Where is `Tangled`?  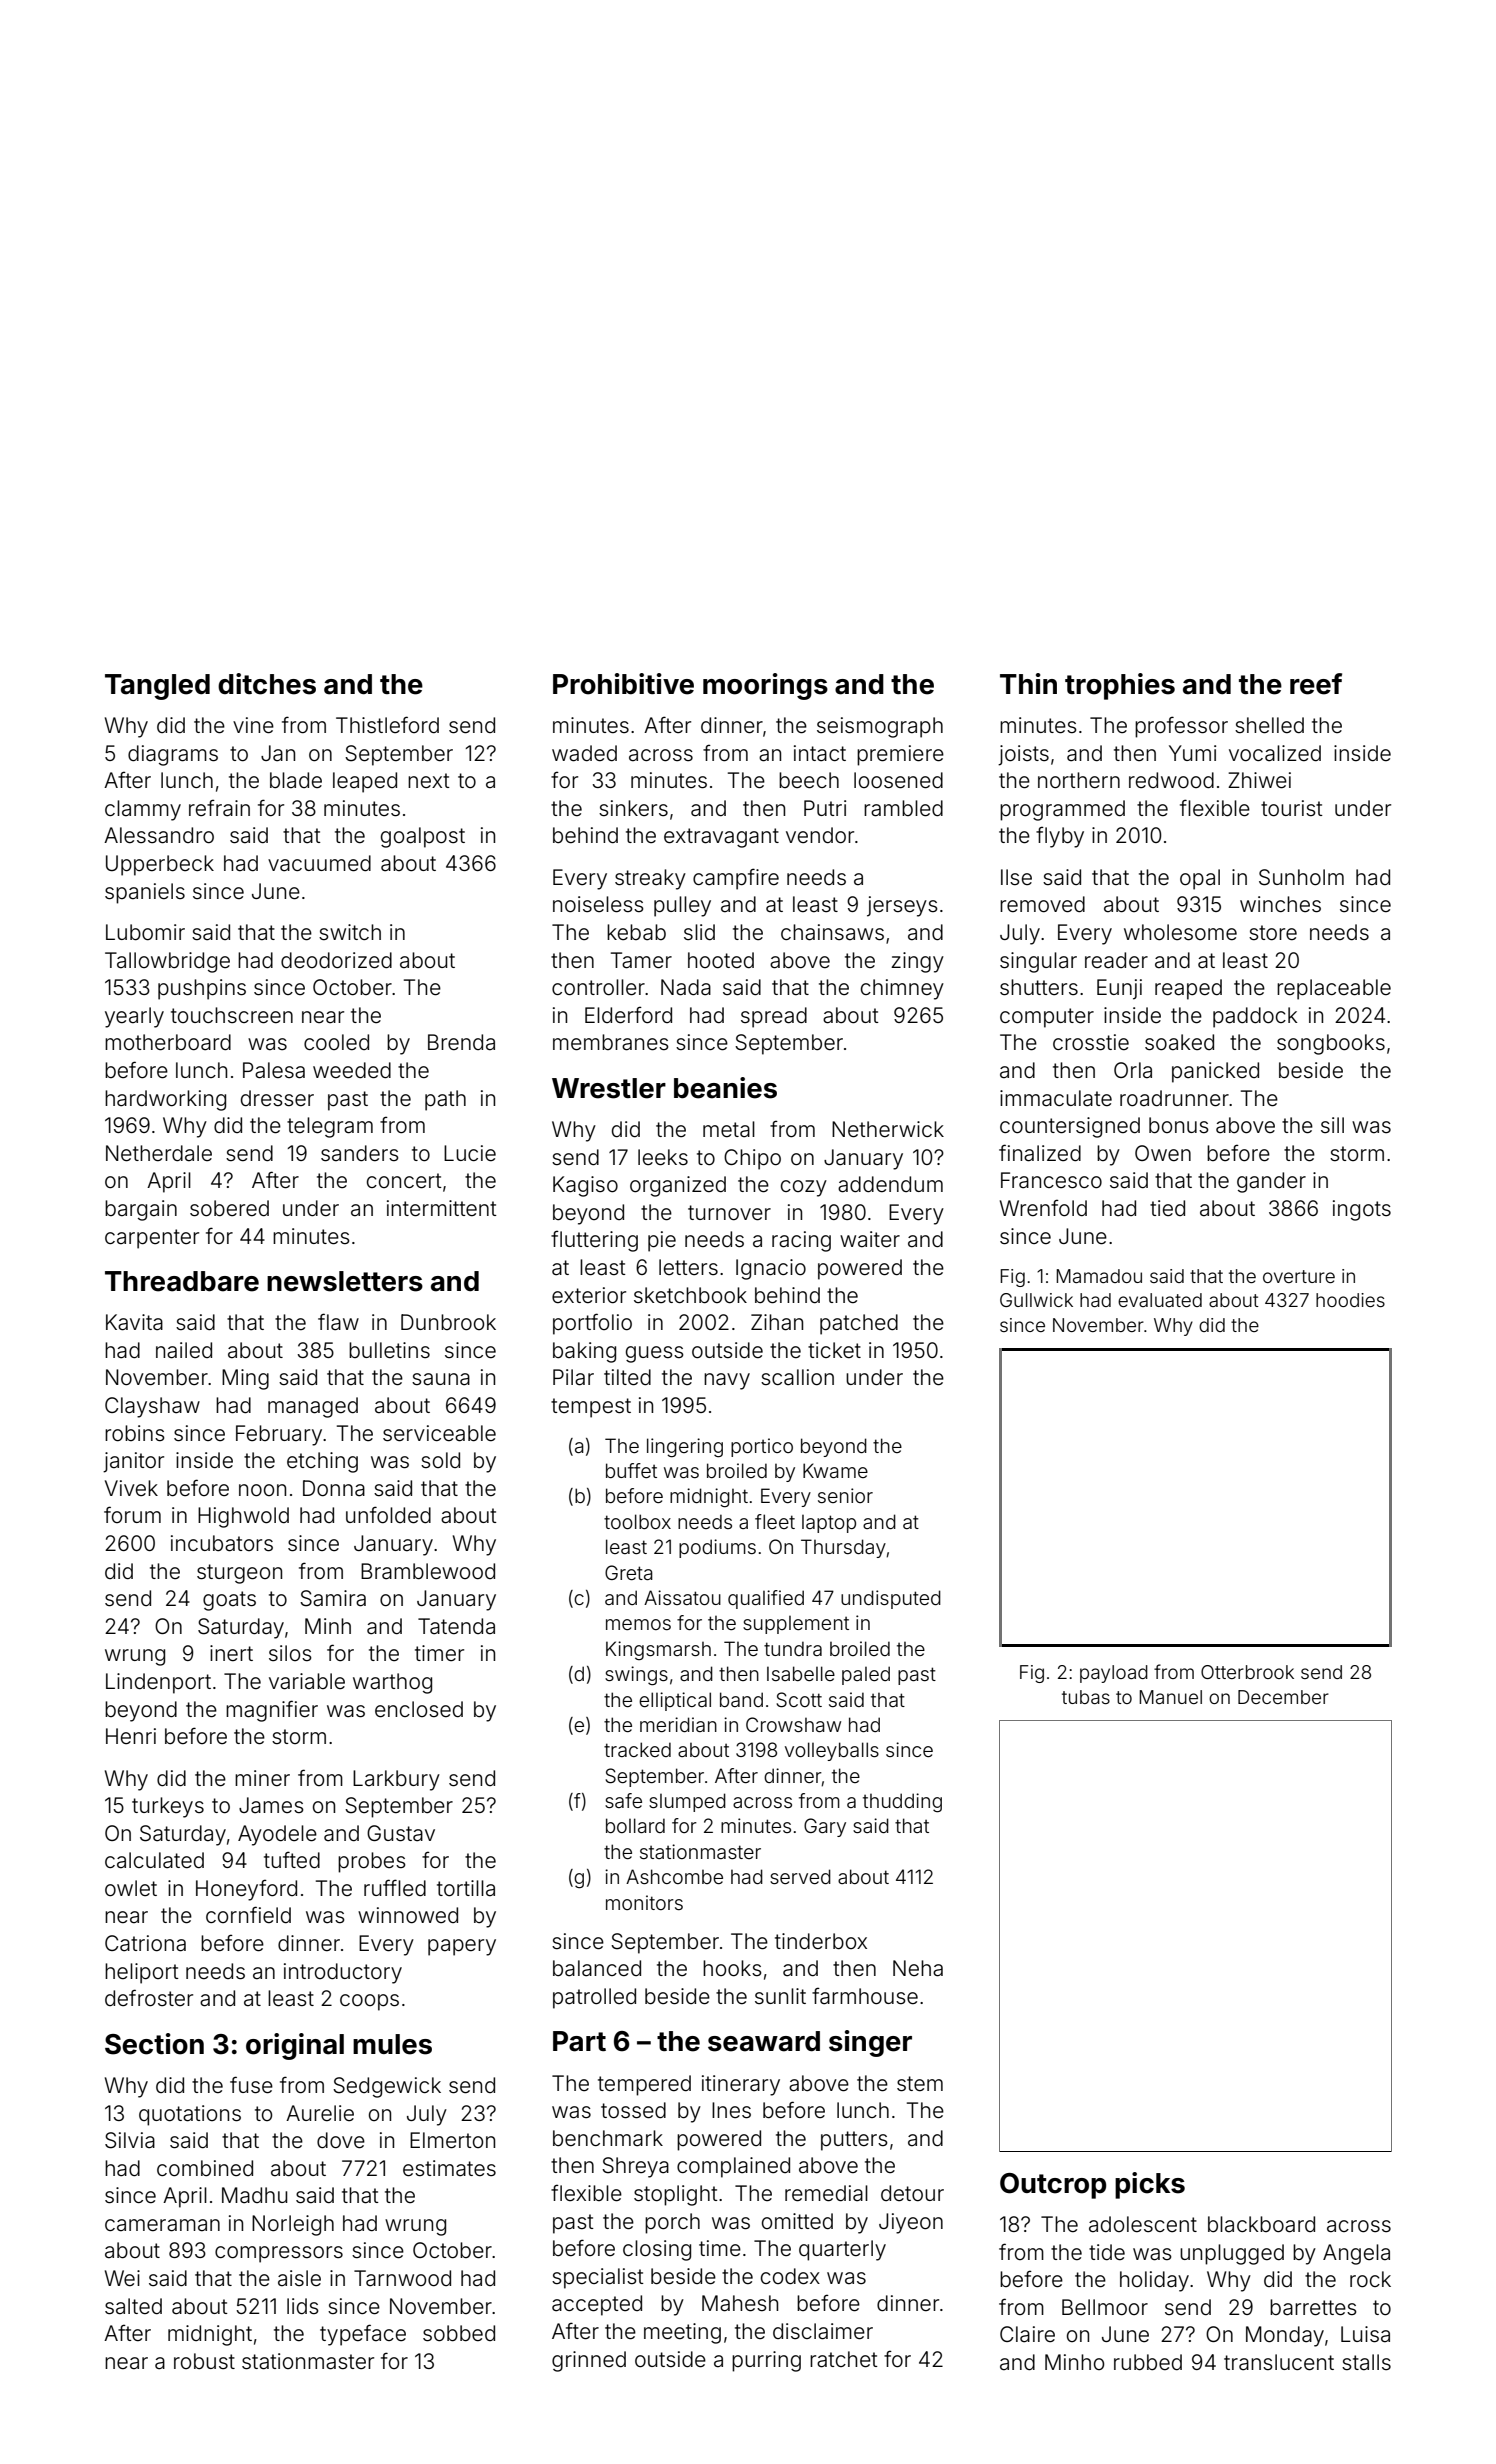 Tangled is located at coordinates (157, 687).
